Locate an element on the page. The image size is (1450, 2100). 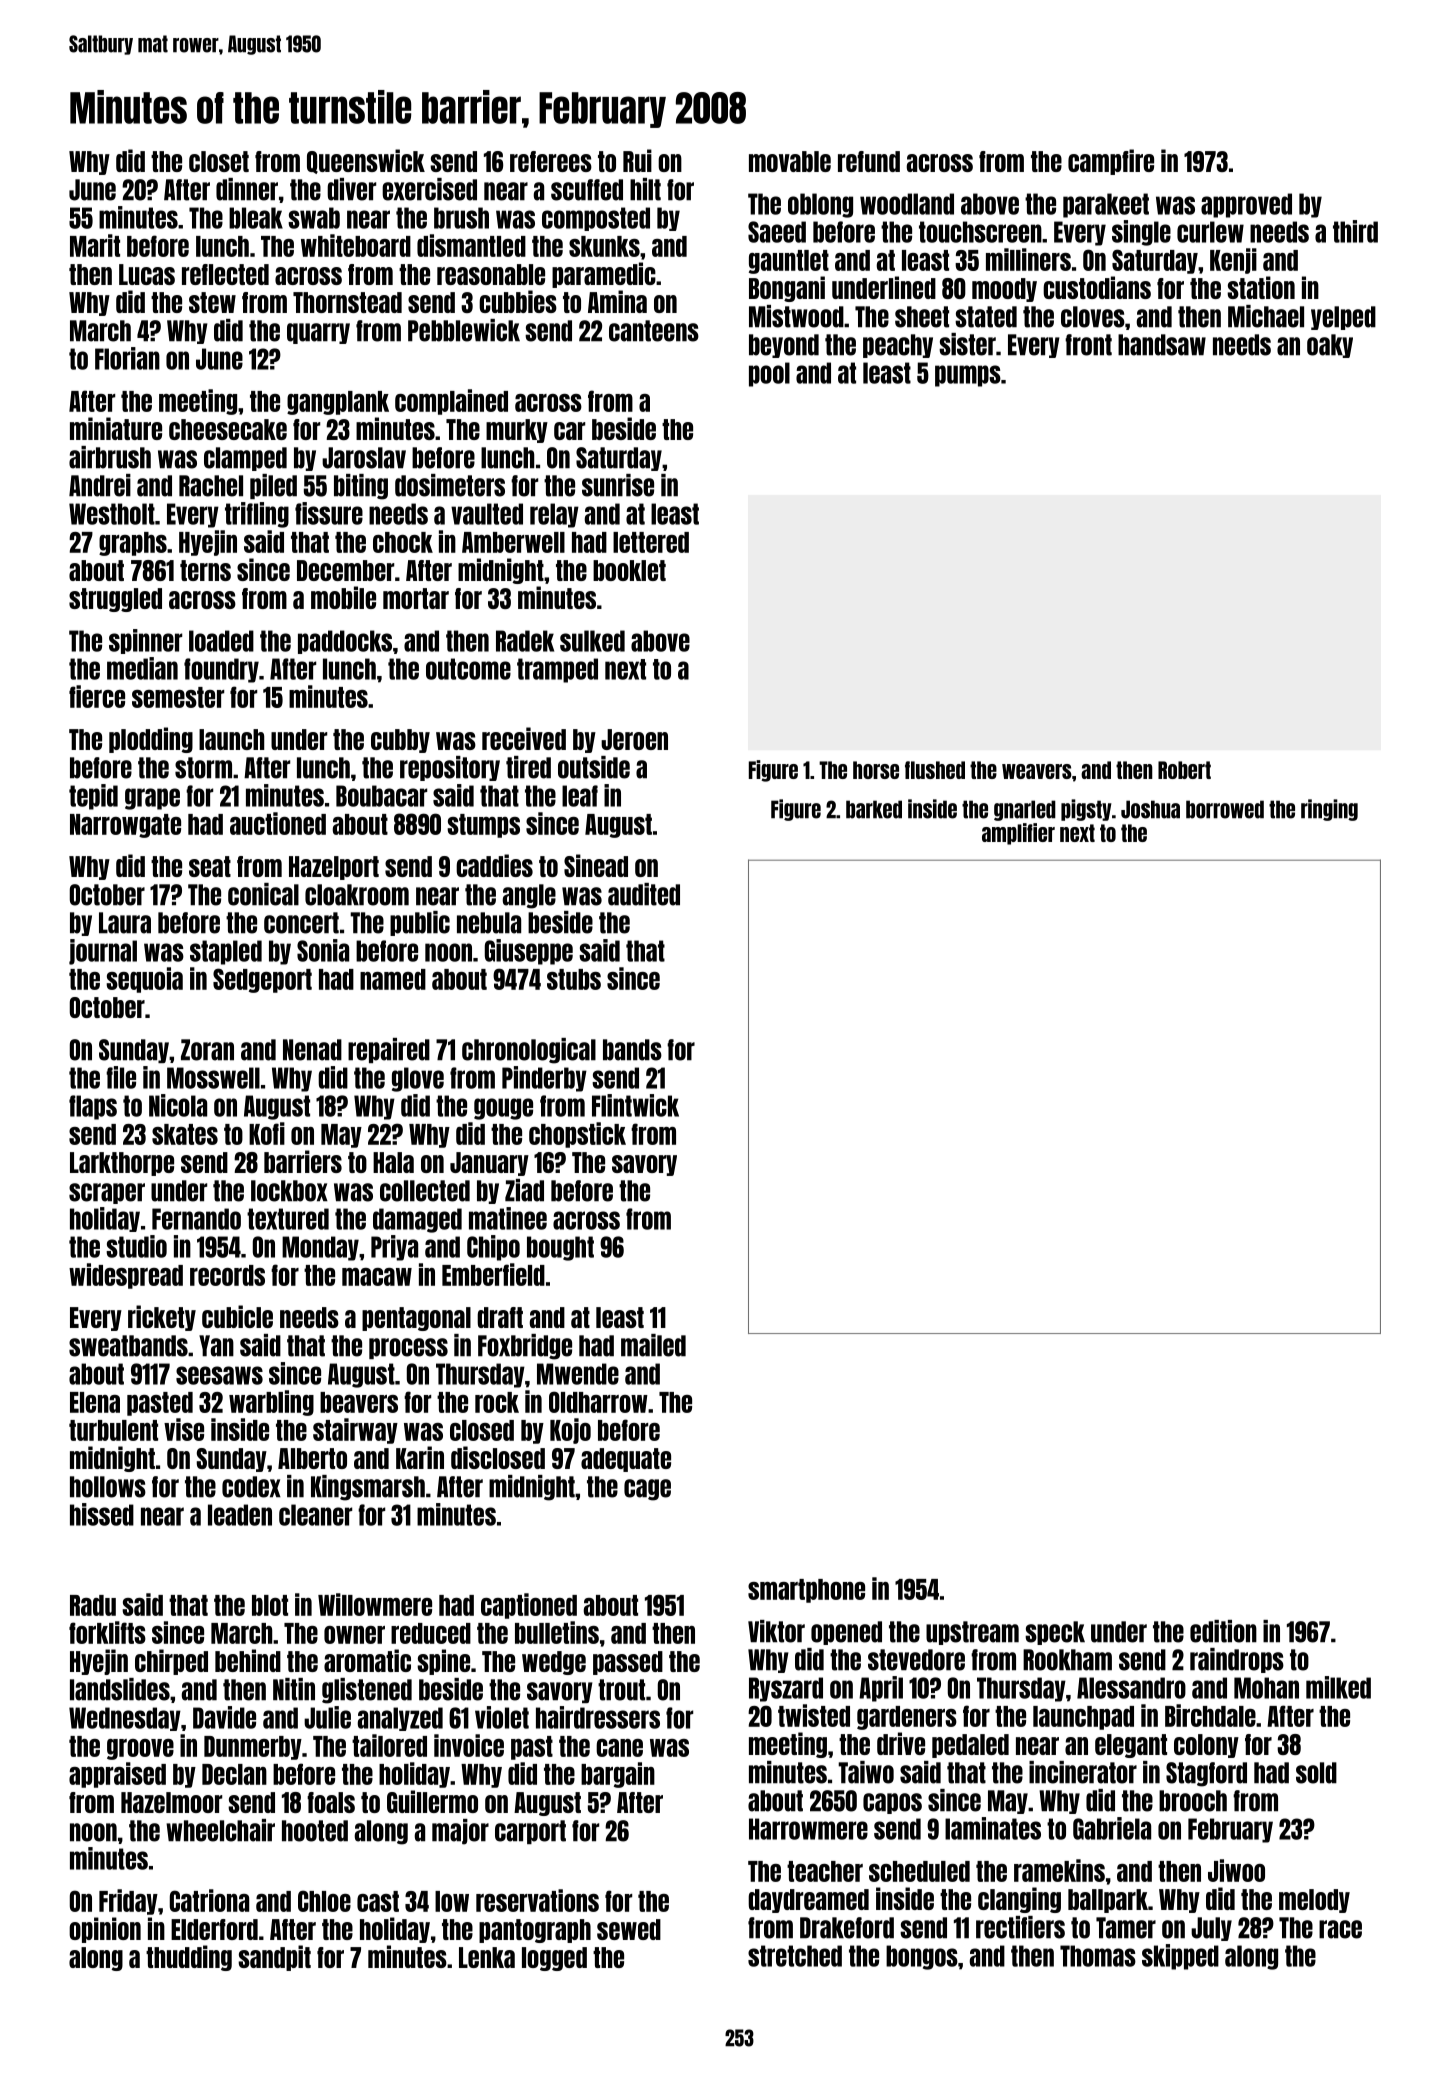
stew is located at coordinates (212, 302).
